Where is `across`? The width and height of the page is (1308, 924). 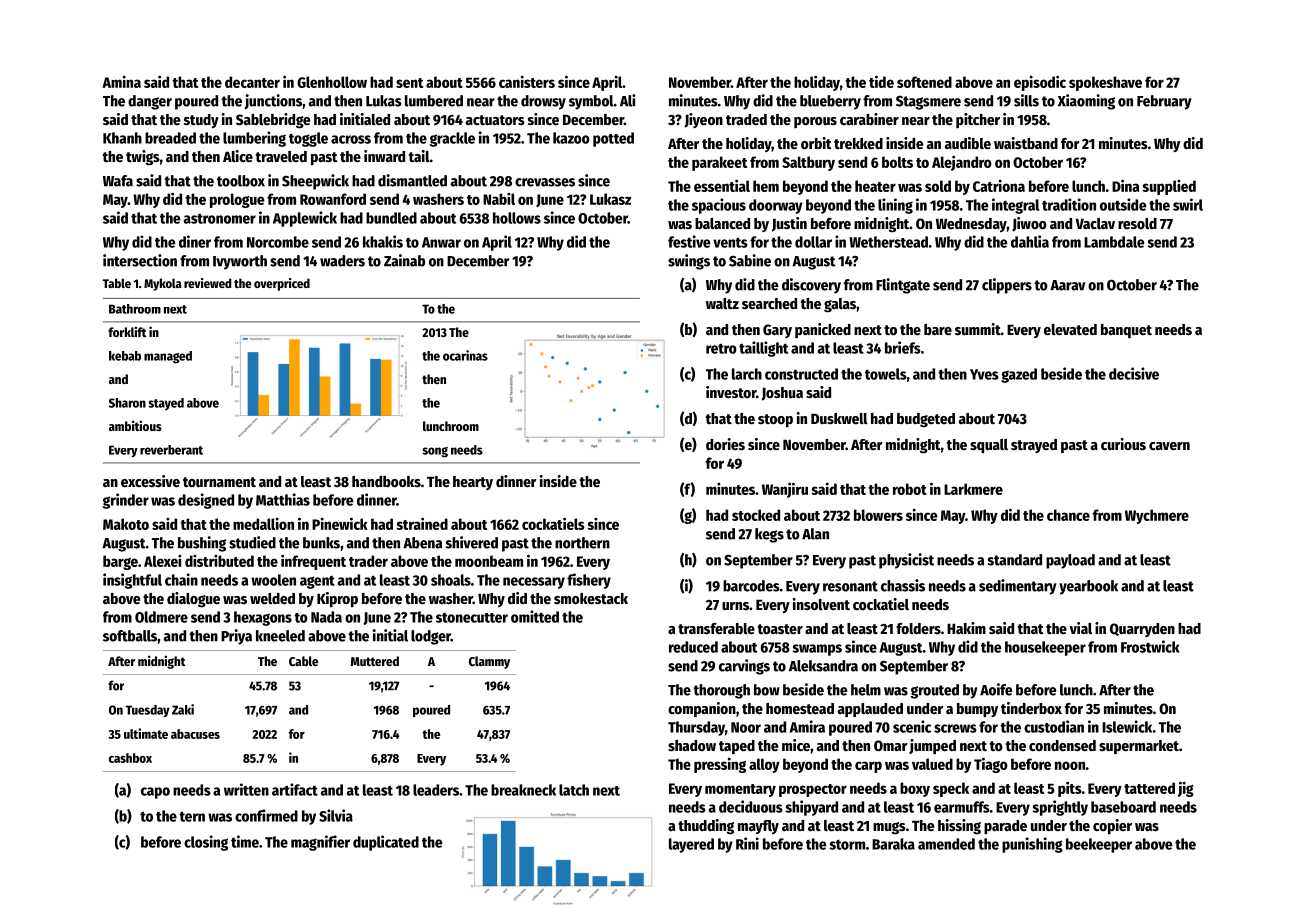
across is located at coordinates (351, 139).
